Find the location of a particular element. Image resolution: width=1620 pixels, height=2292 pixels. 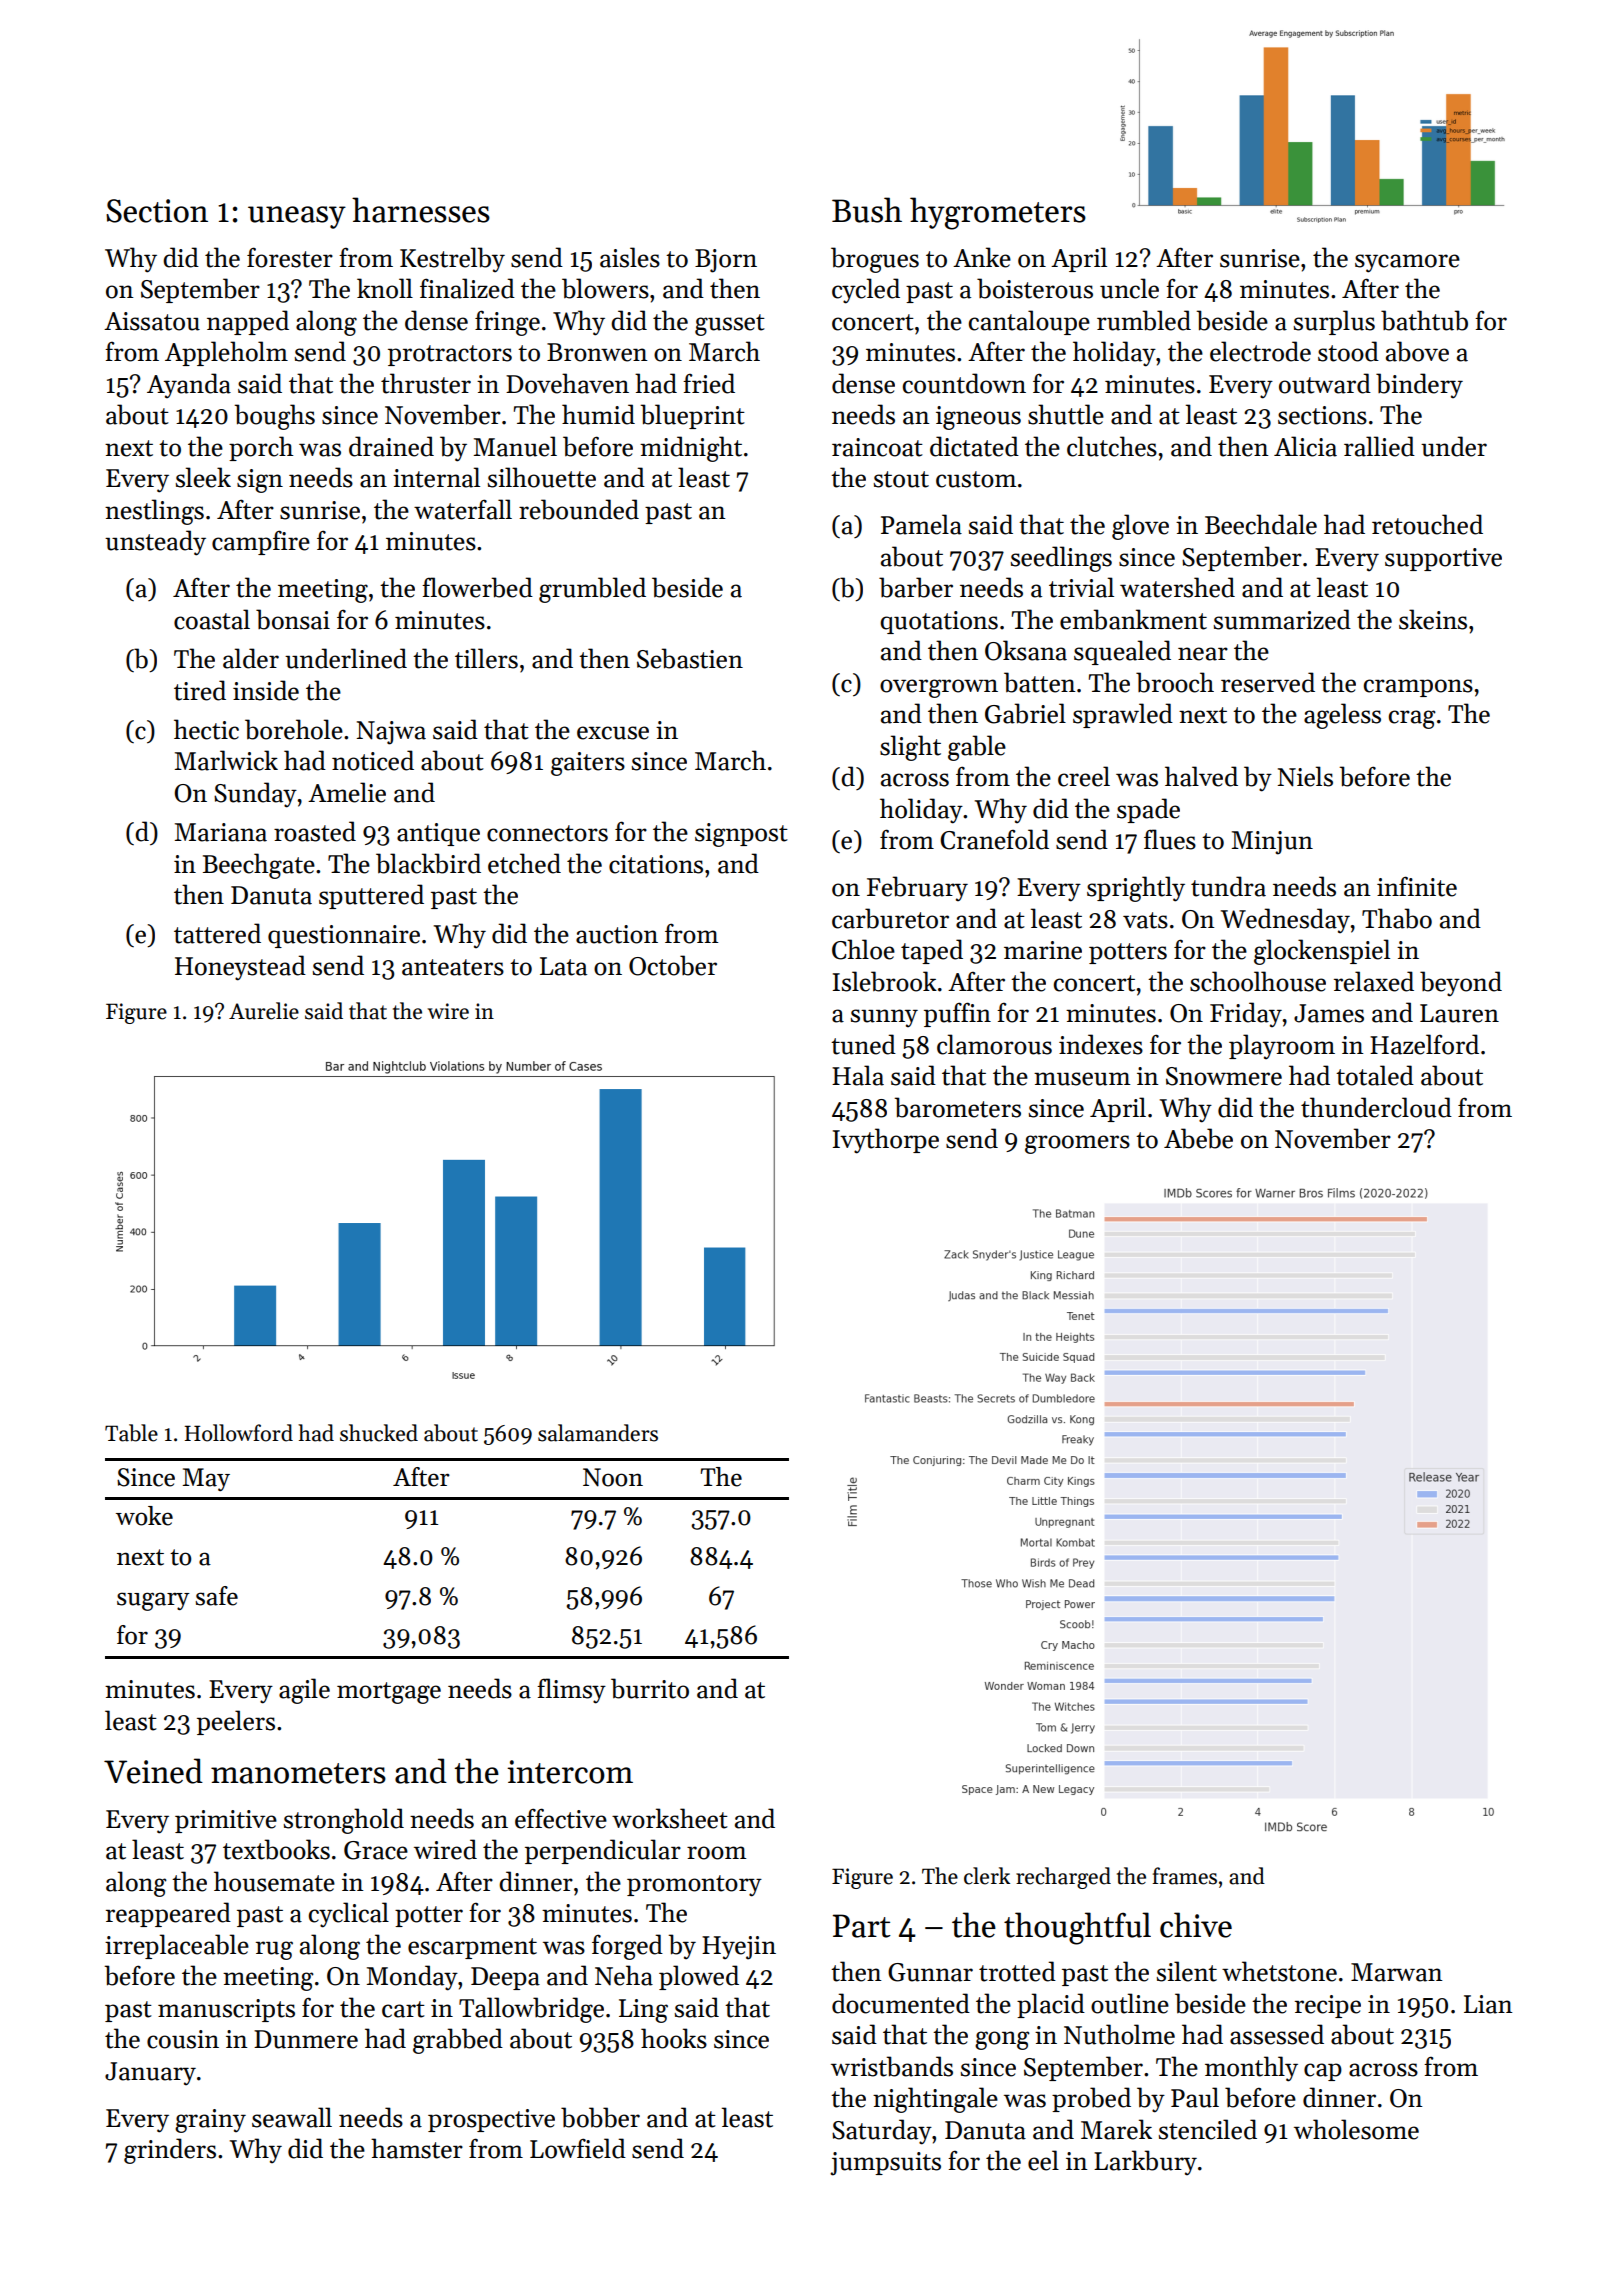

napped is located at coordinates (248, 322).
